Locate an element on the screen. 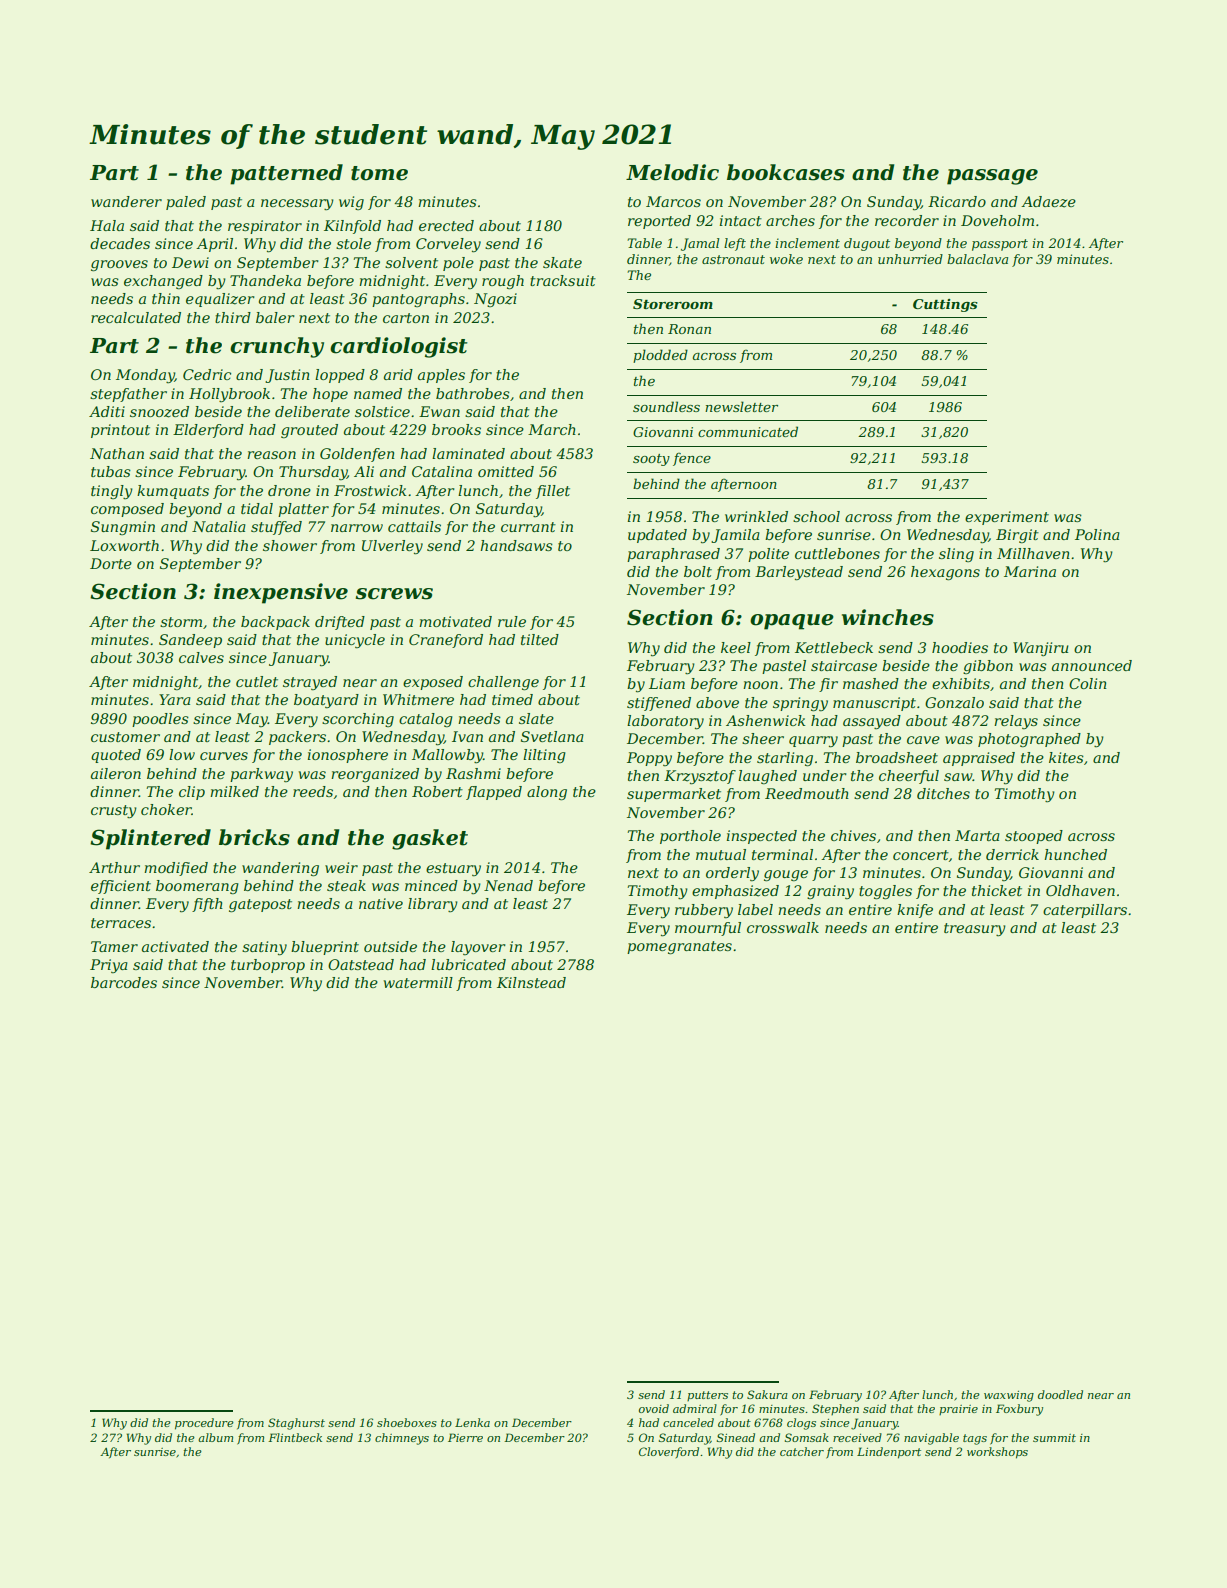 The image size is (1227, 1588). carton is located at coordinates (406, 318).
